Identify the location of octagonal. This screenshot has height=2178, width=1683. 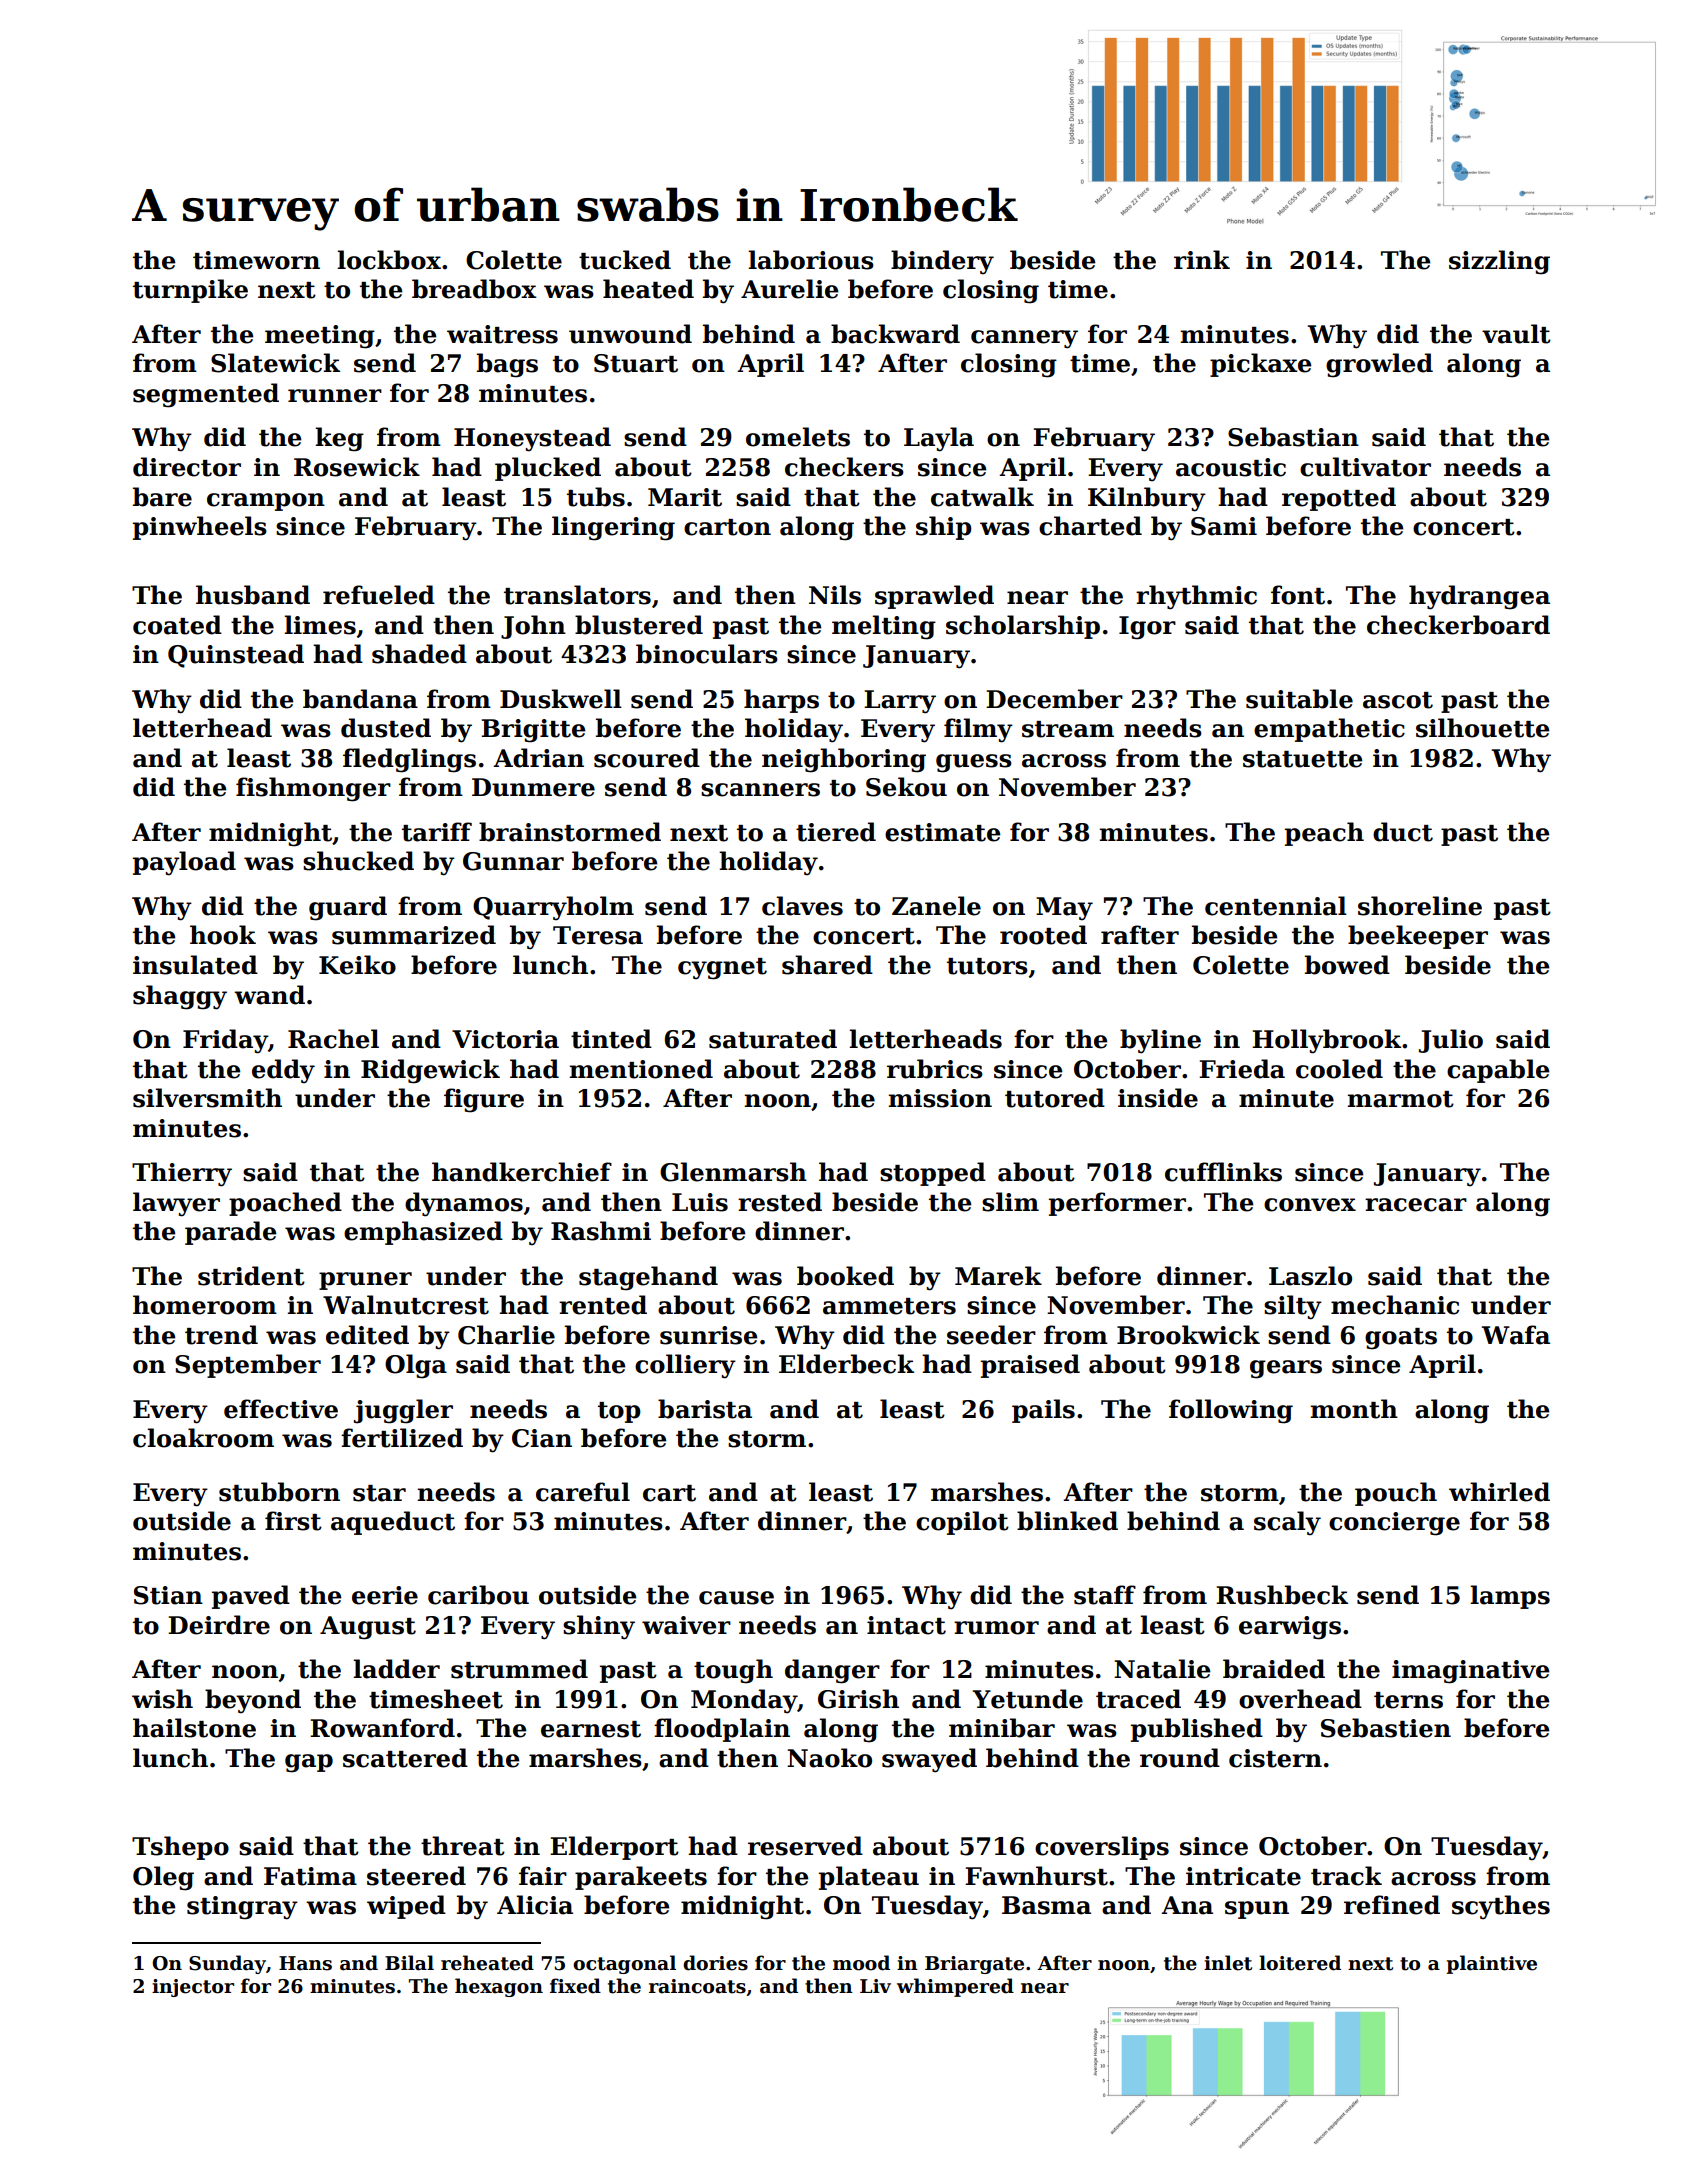
(624, 1964).
